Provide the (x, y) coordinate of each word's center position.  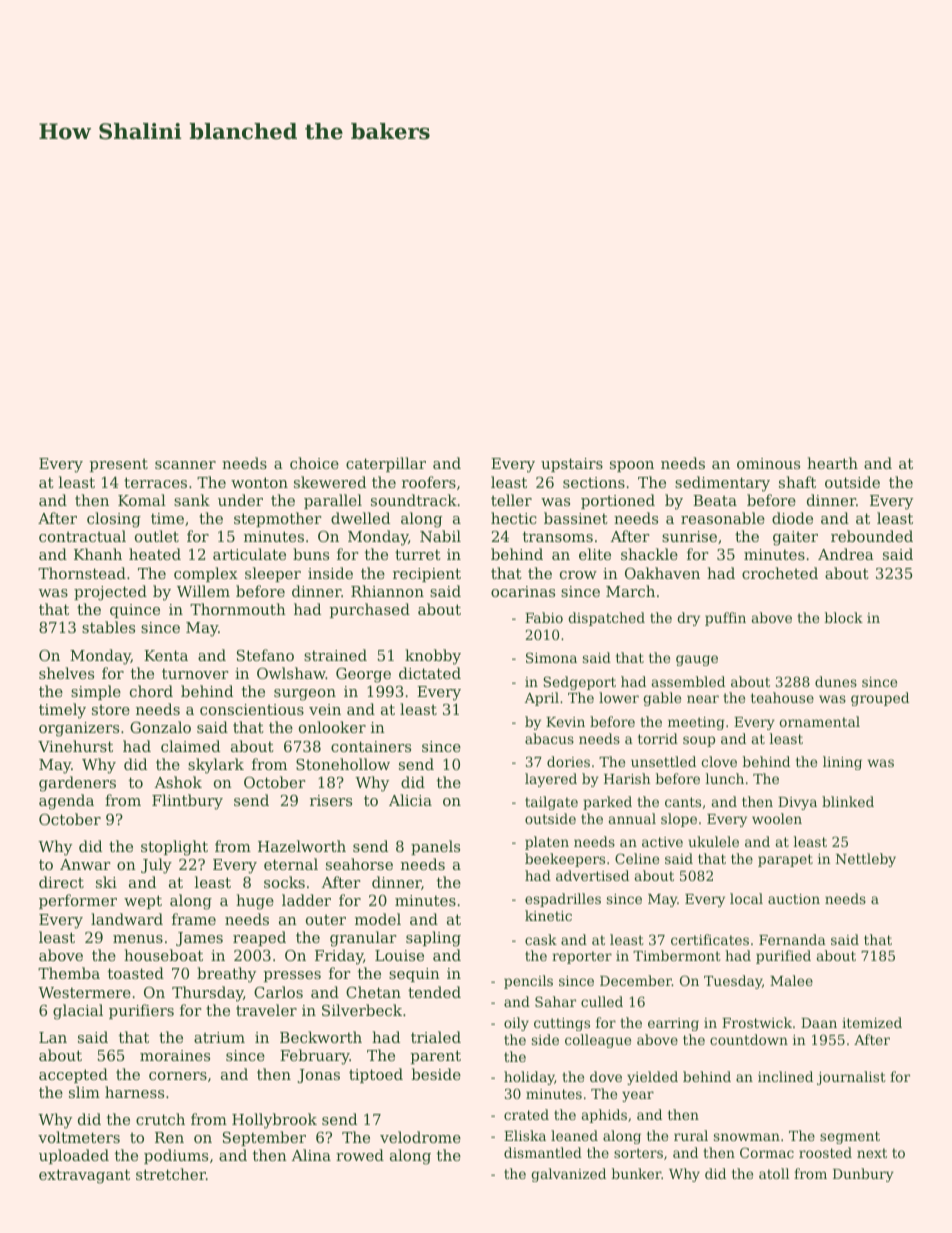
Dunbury (863, 1175)
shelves (66, 673)
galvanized (568, 1175)
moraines (175, 1055)
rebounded (872, 536)
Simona (551, 657)
